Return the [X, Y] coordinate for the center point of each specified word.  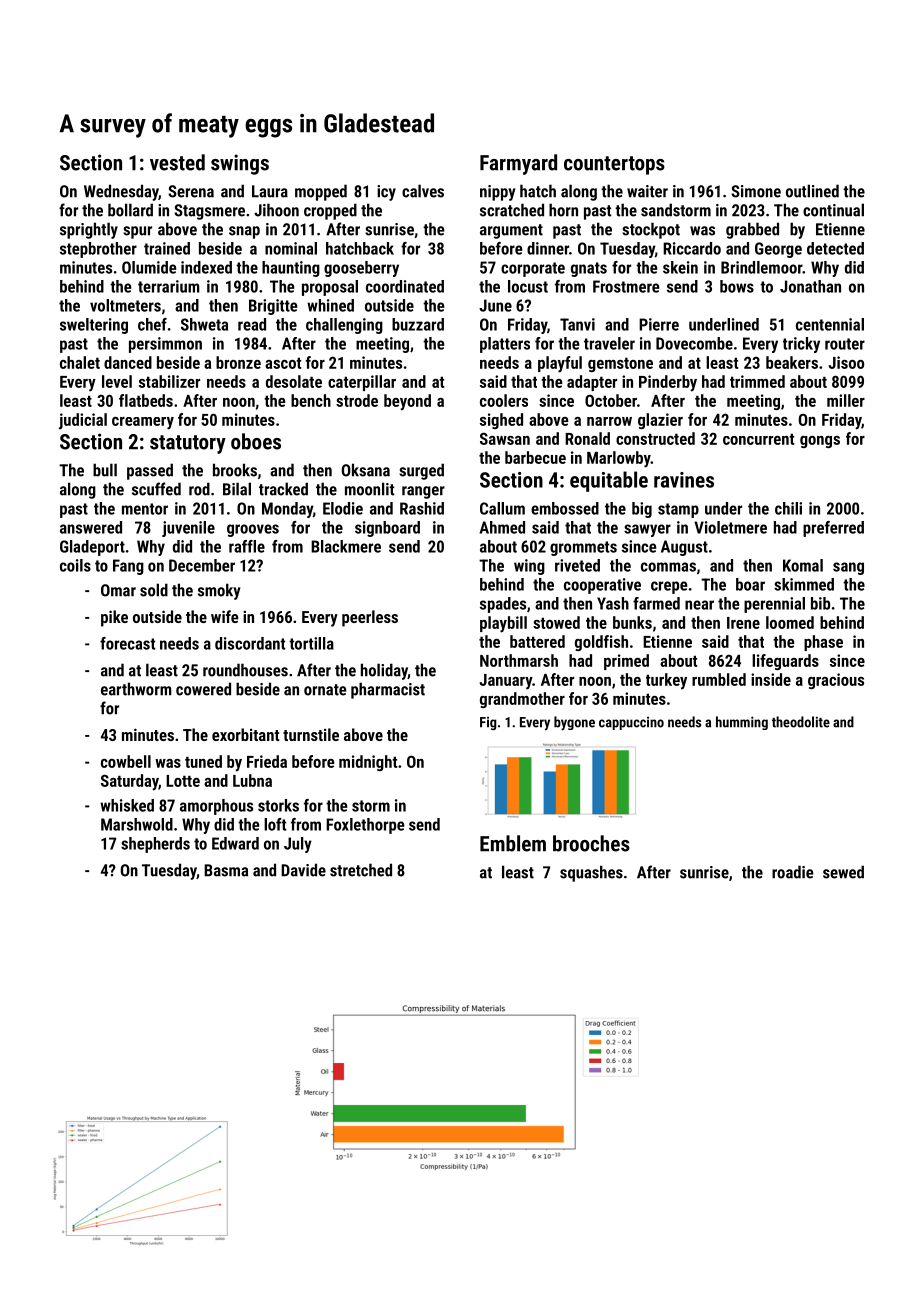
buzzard [418, 324]
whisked [127, 805]
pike [114, 618]
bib [820, 603]
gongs [820, 442]
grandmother [522, 700]
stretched [361, 870]
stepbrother [98, 250]
